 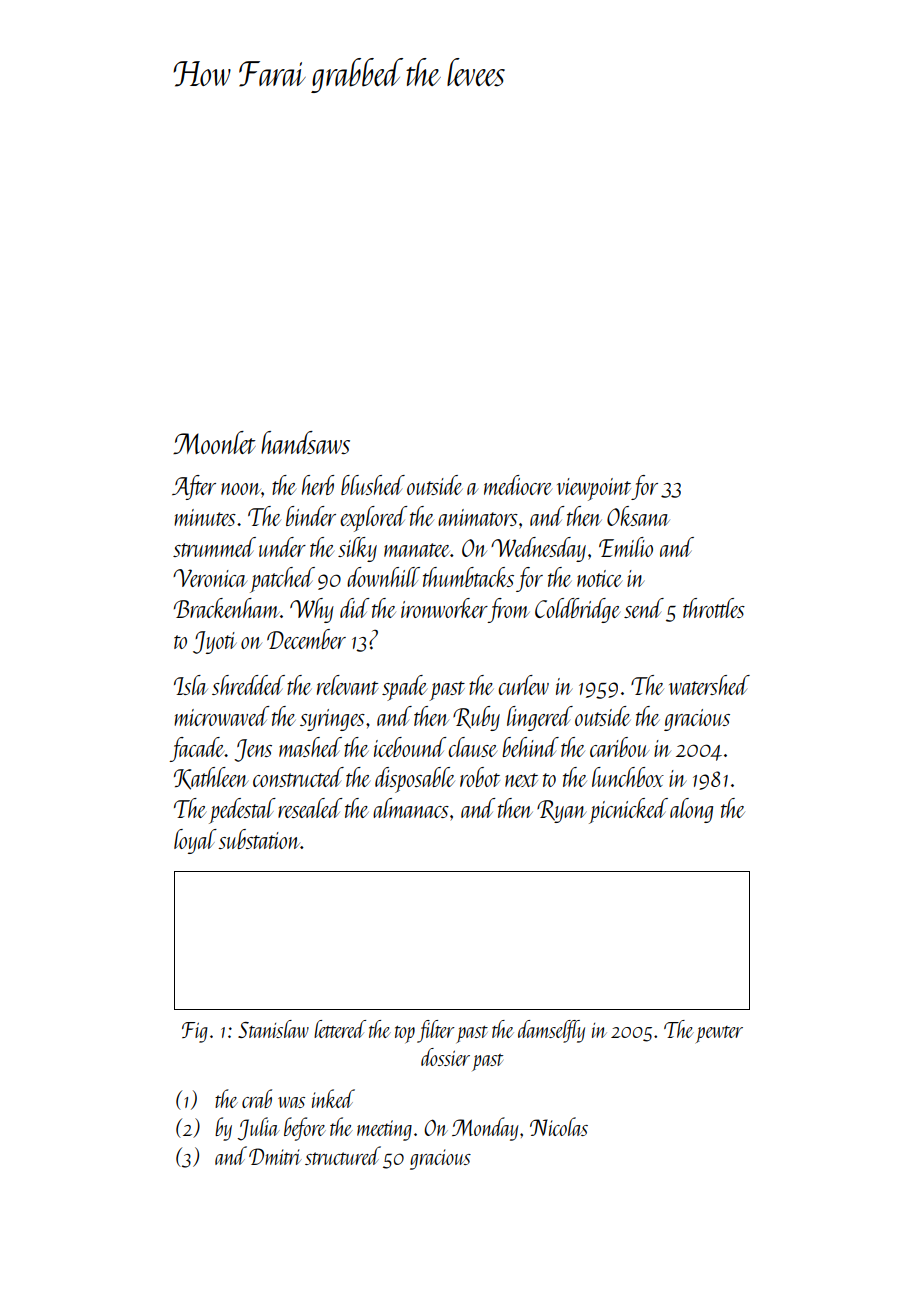 What do you see at coordinates (485, 1129) in the document?
I see `Monday` at bounding box center [485, 1129].
